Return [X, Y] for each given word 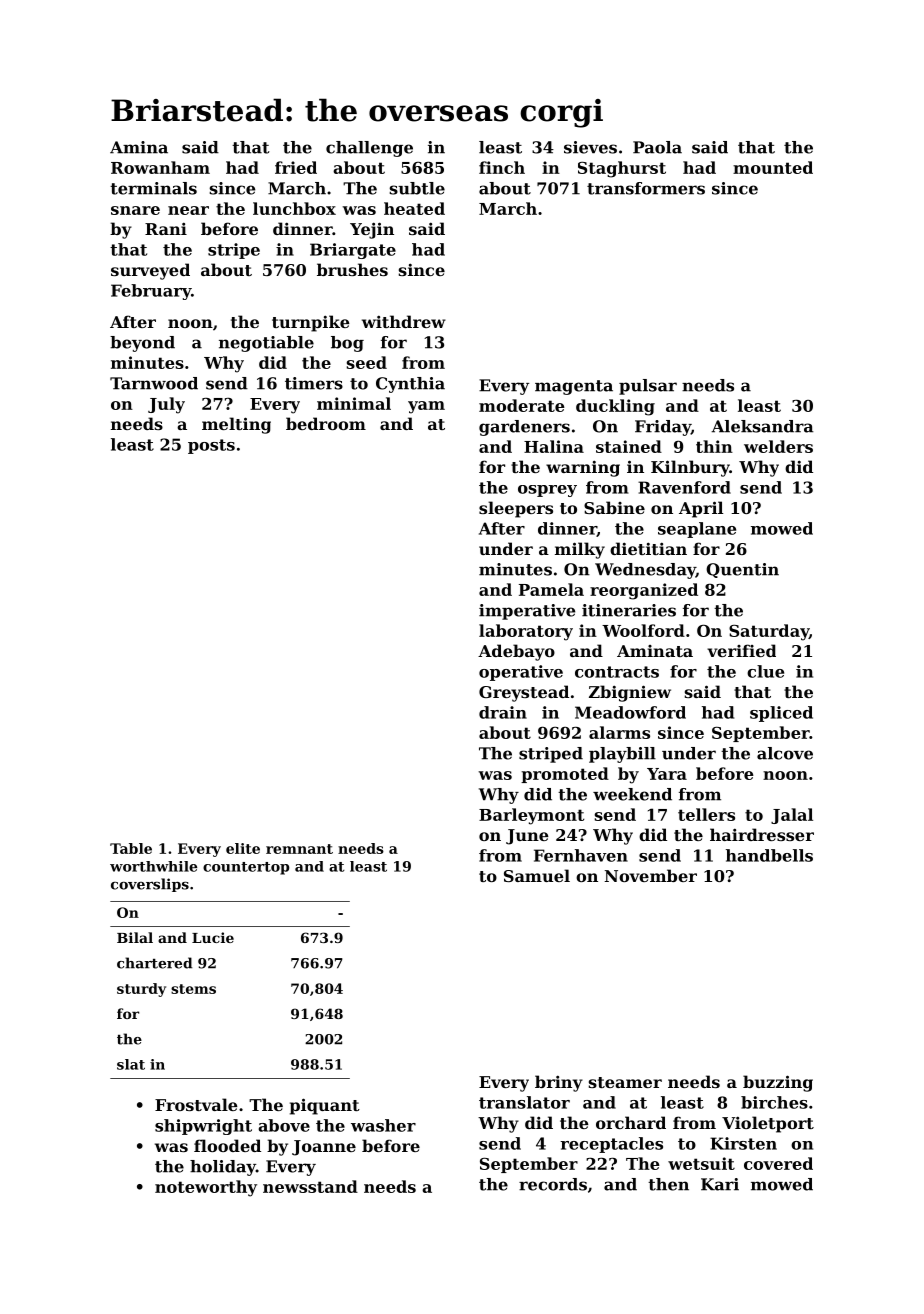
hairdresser [762, 834]
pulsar [648, 387]
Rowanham [160, 167]
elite [243, 848]
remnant [299, 849]
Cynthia [410, 385]
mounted [773, 167]
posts [211, 446]
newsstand [310, 1186]
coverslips [150, 885]
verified [741, 650]
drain [503, 712]
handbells [769, 855]
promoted [565, 775]
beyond [142, 344]
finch [502, 167]
